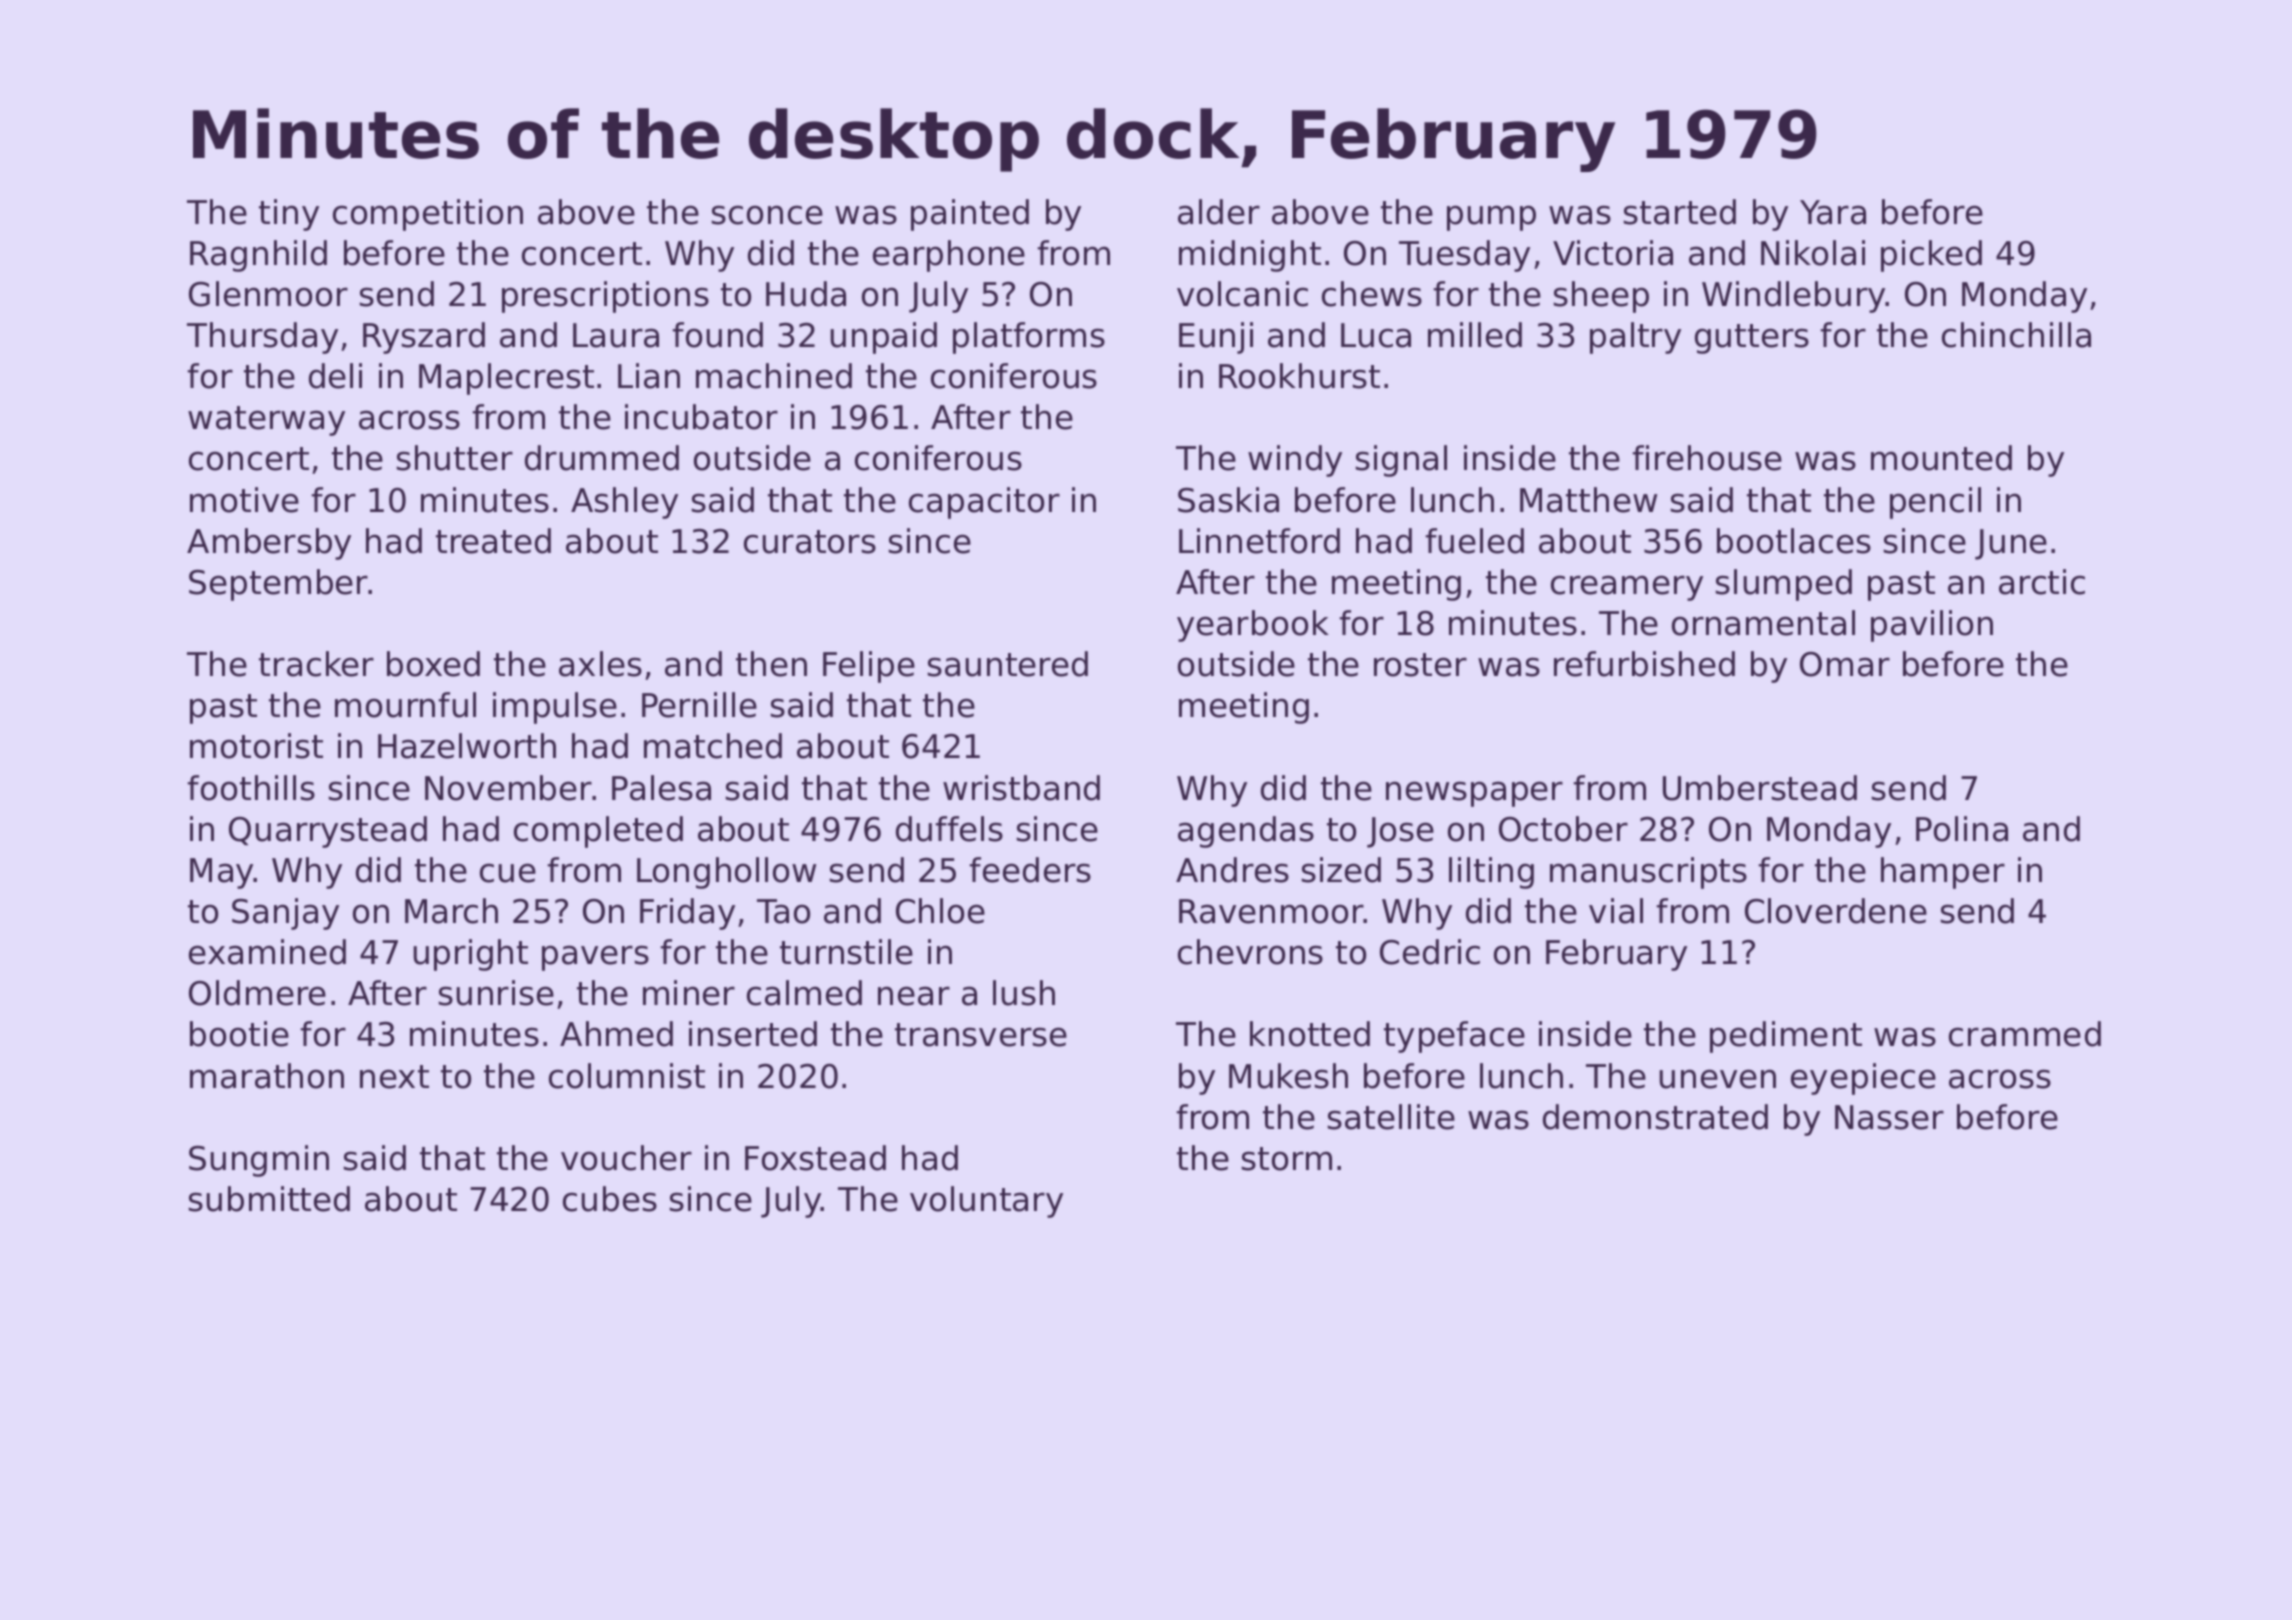 The width and height of the screenshot is (2292, 1620). I want to click on Yara, so click(1833, 212).
